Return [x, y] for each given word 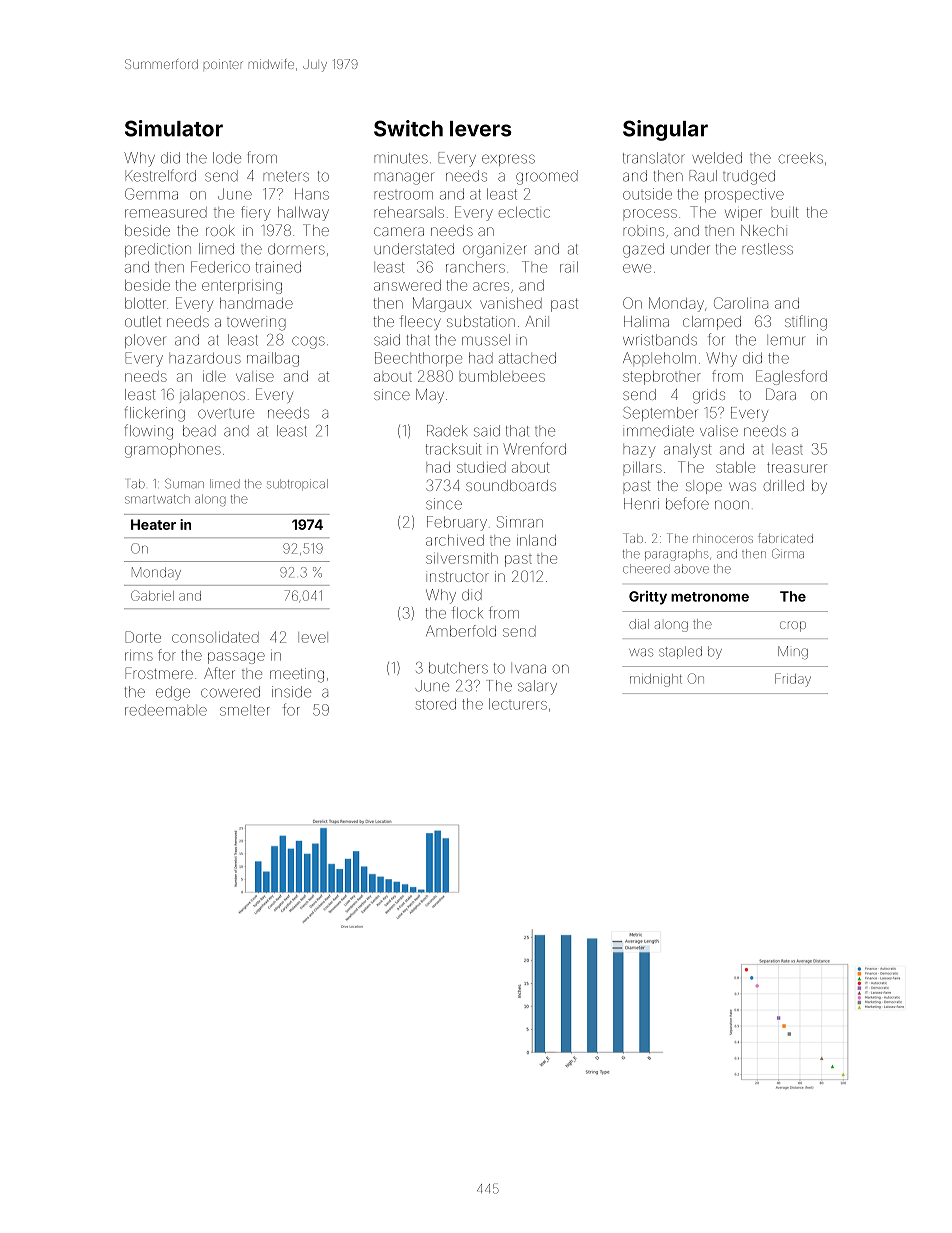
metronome [710, 597]
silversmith [462, 558]
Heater [153, 524]
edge [173, 693]
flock [467, 612]
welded [717, 158]
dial [639, 624]
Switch [408, 128]
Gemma [151, 194]
